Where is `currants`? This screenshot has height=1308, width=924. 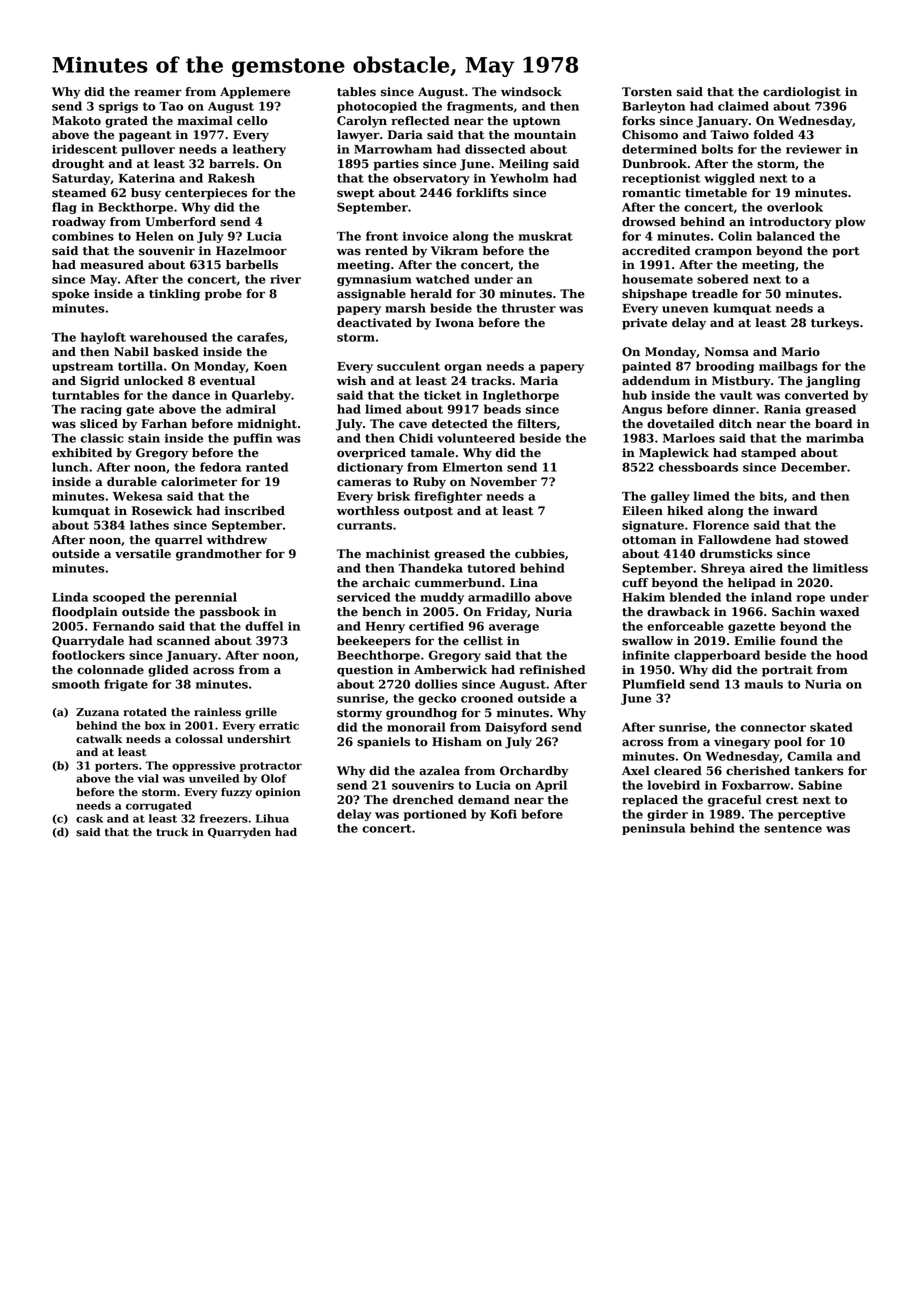 currants is located at coordinates (364, 525).
